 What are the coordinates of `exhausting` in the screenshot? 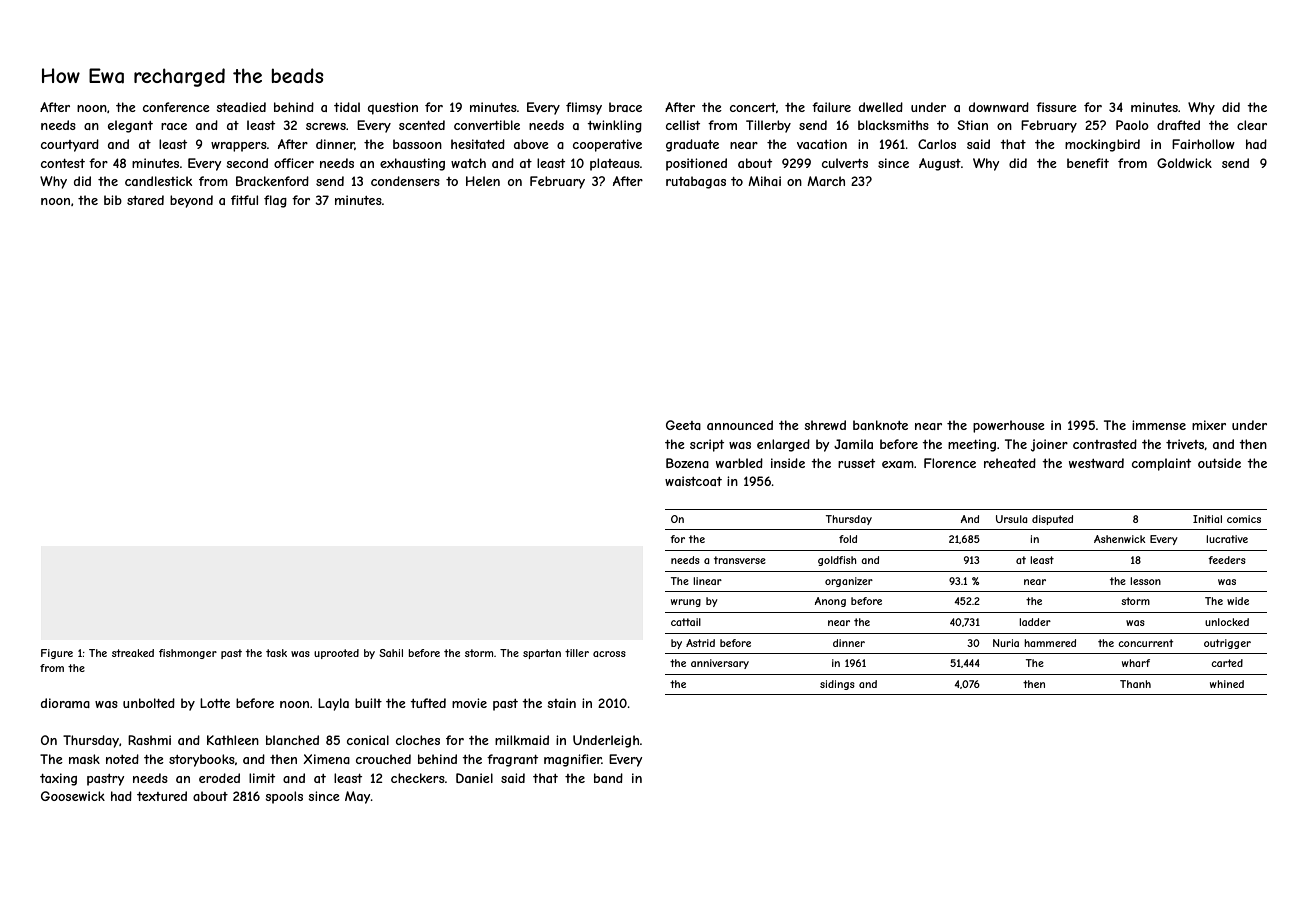 It's located at (412, 164).
